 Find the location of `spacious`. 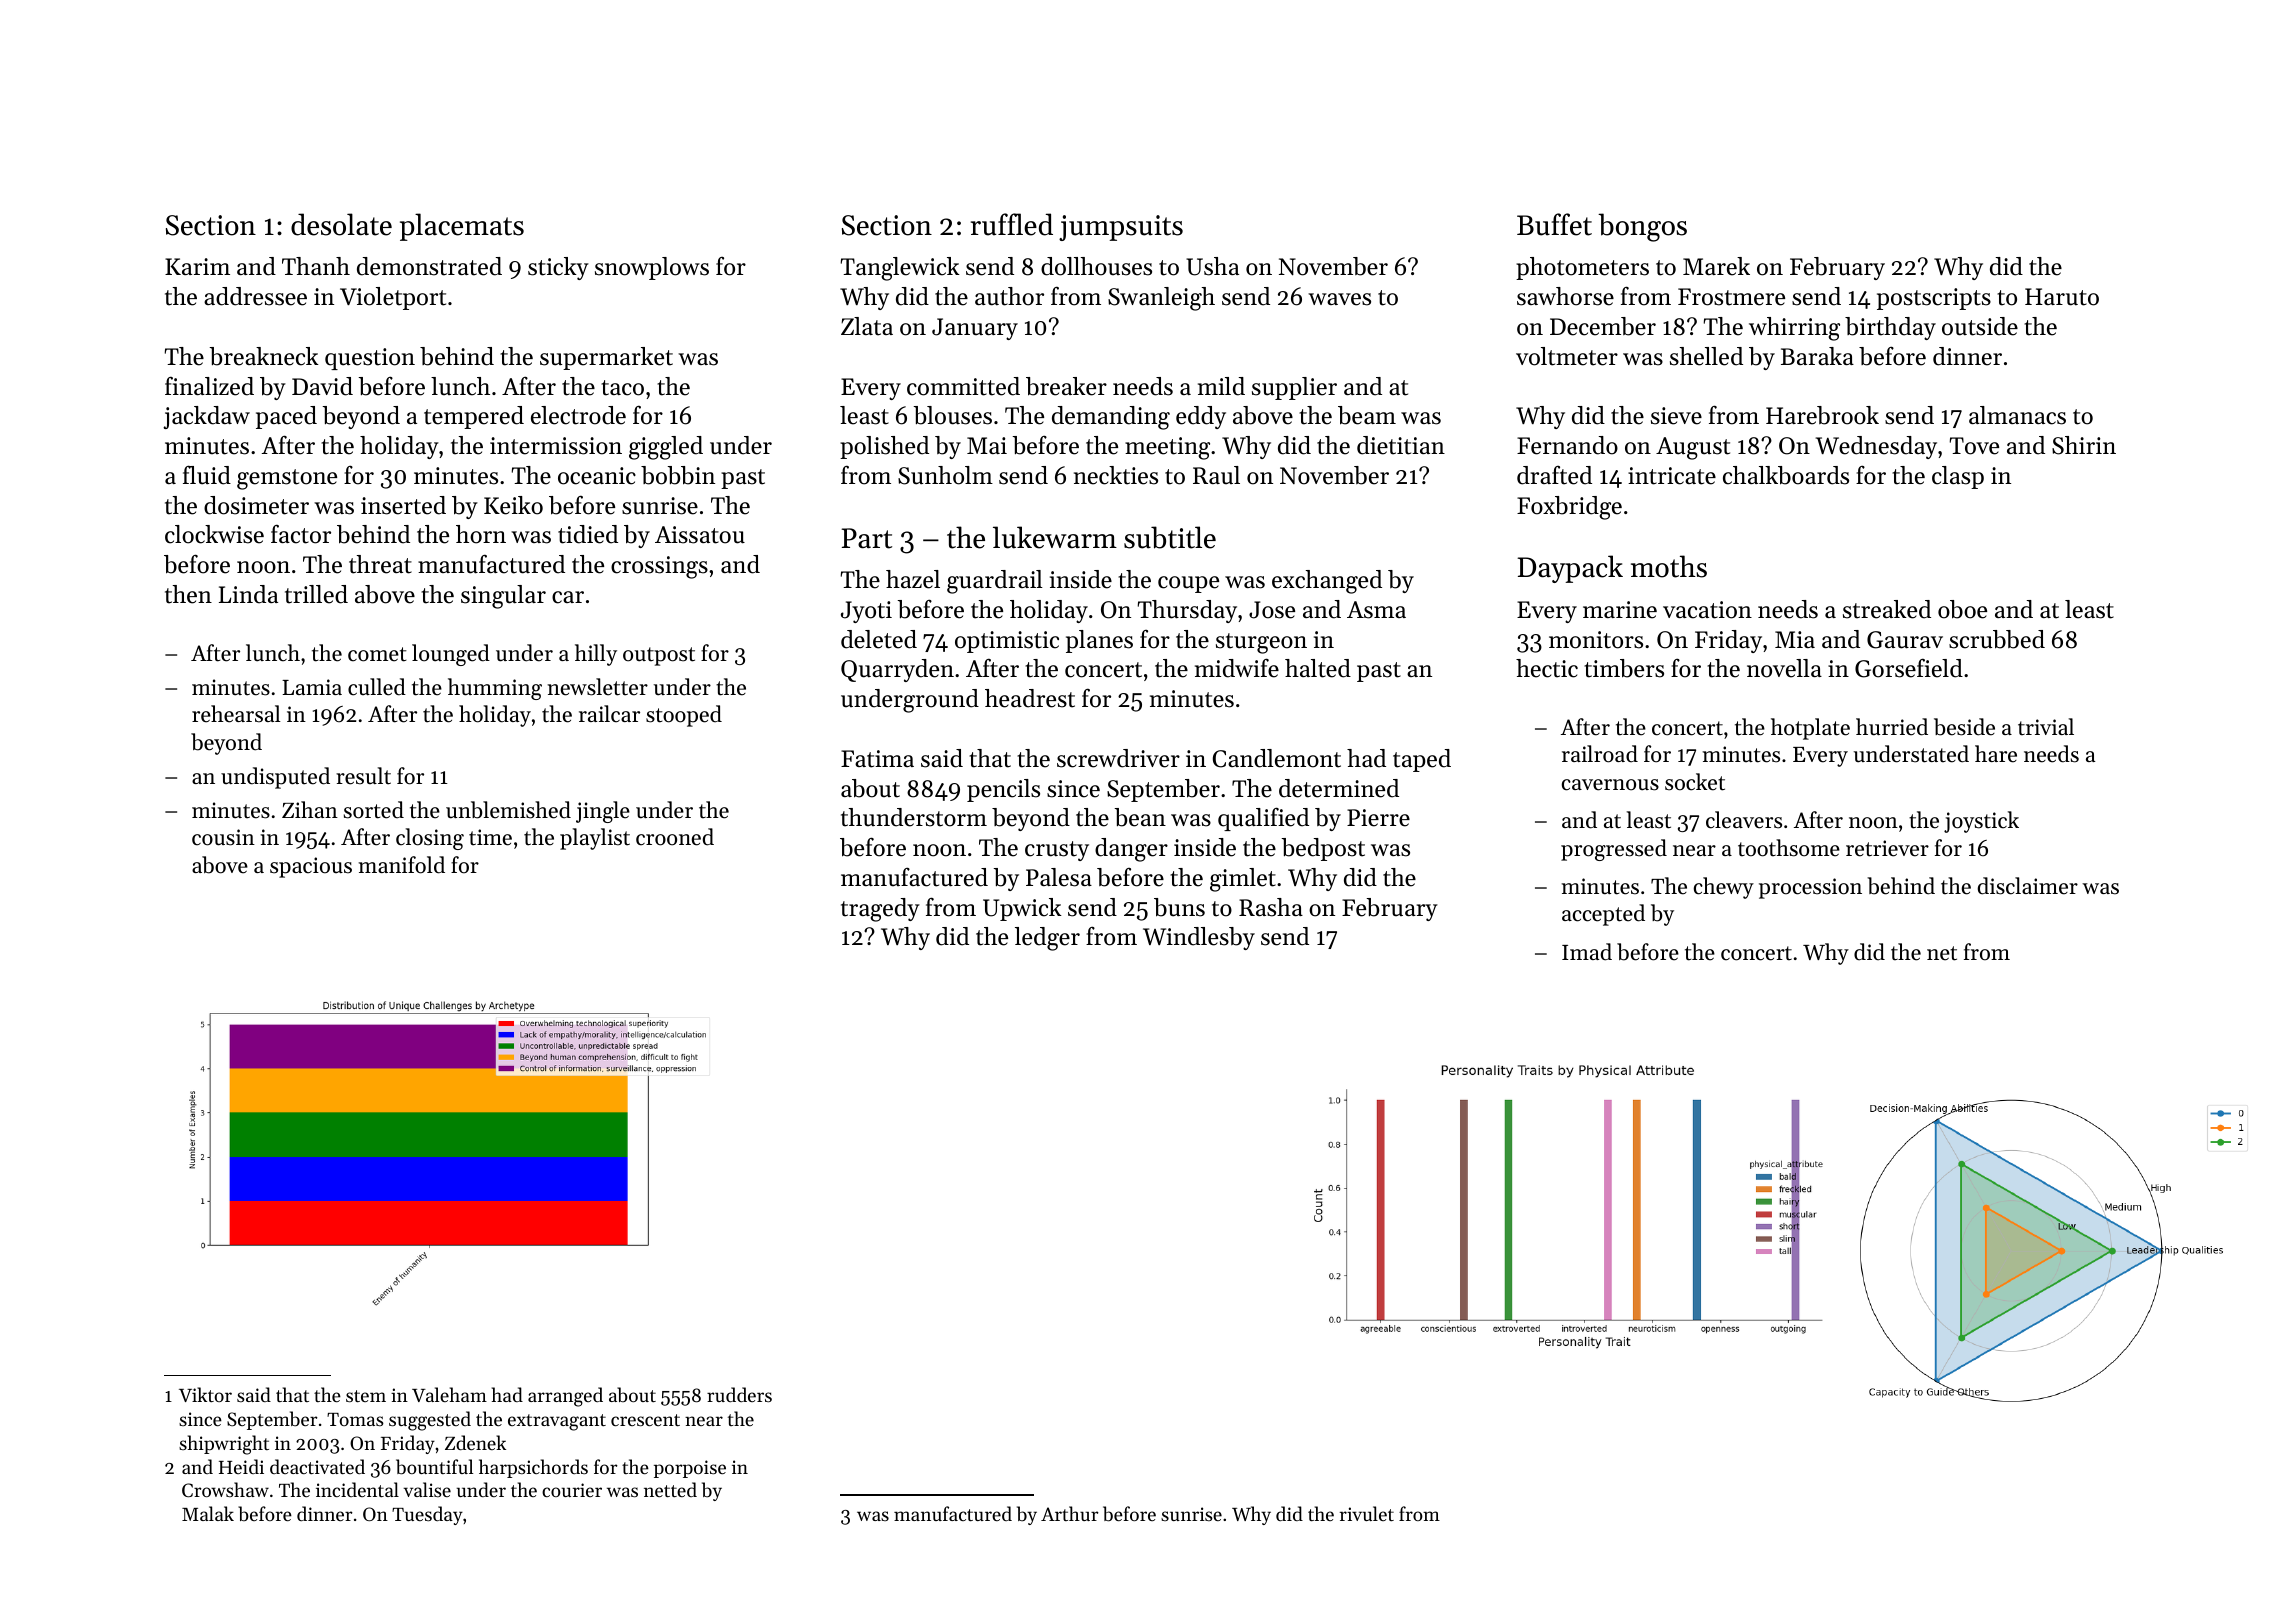

spacious is located at coordinates (311, 867).
